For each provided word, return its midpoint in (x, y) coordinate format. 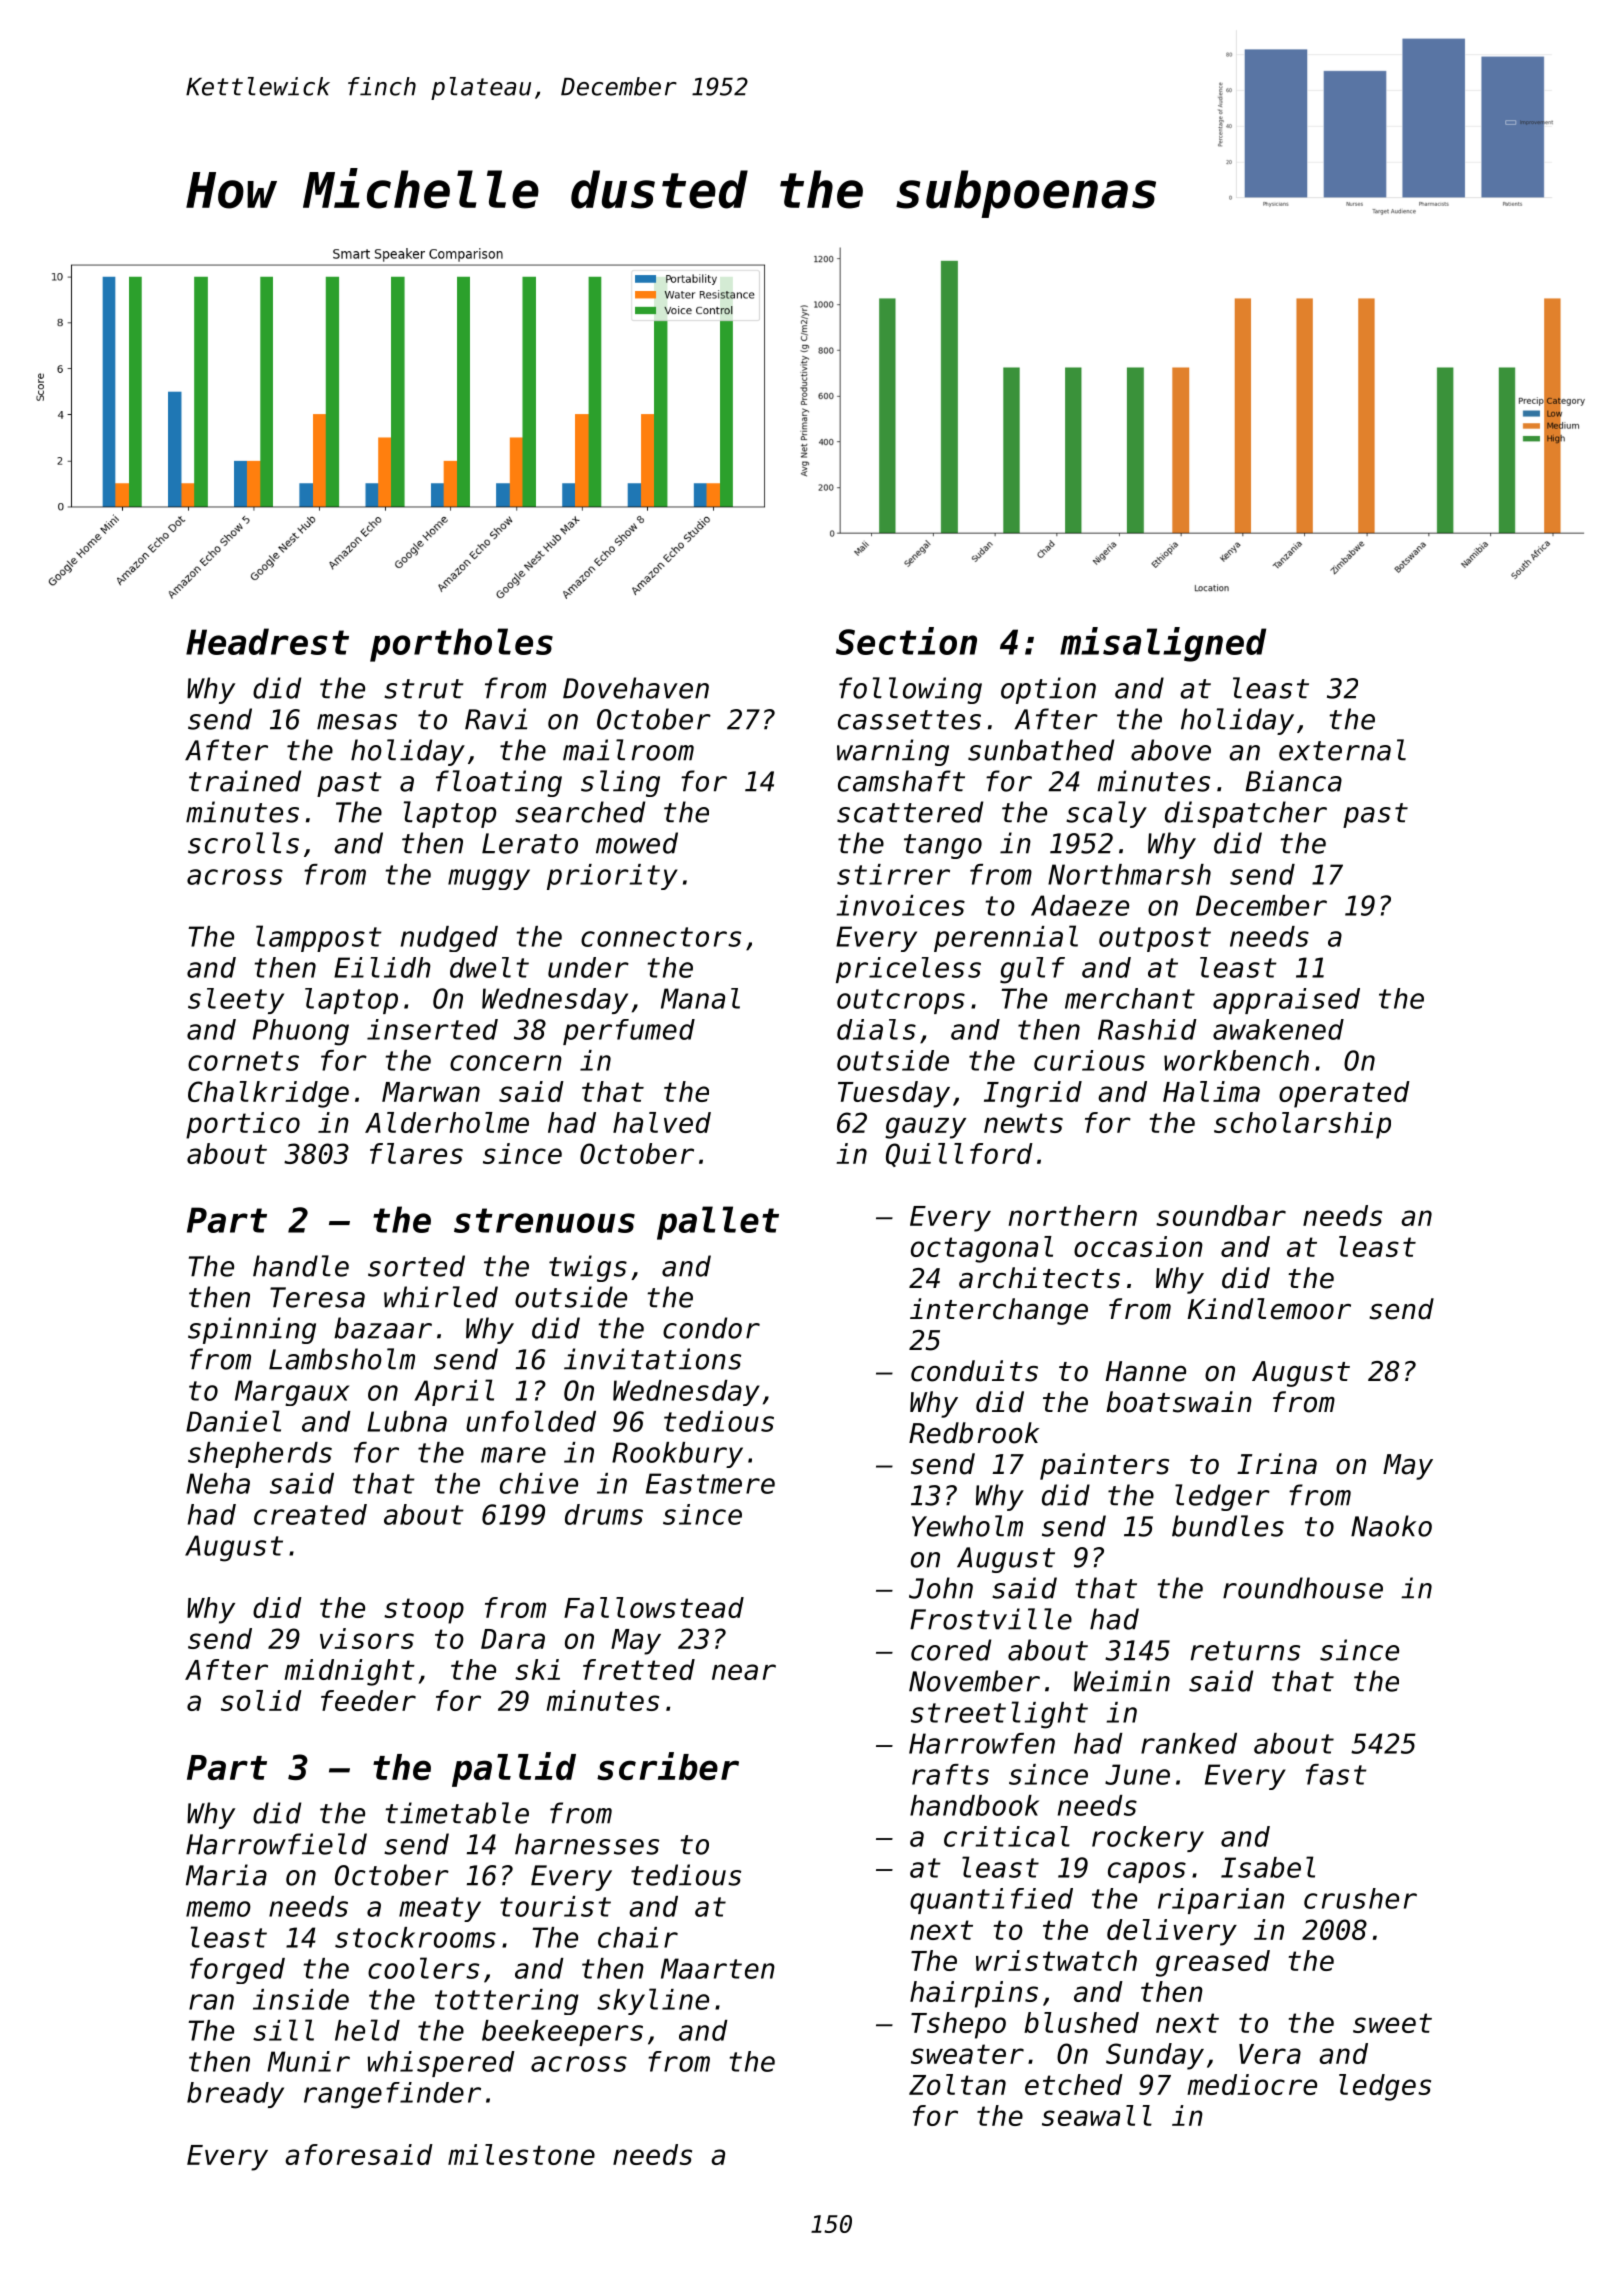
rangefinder (392, 2095)
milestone (521, 2154)
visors (367, 1638)
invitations (652, 1359)
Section (906, 641)
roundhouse (1303, 1588)
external (1342, 750)
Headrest (267, 641)
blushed (1081, 2022)
